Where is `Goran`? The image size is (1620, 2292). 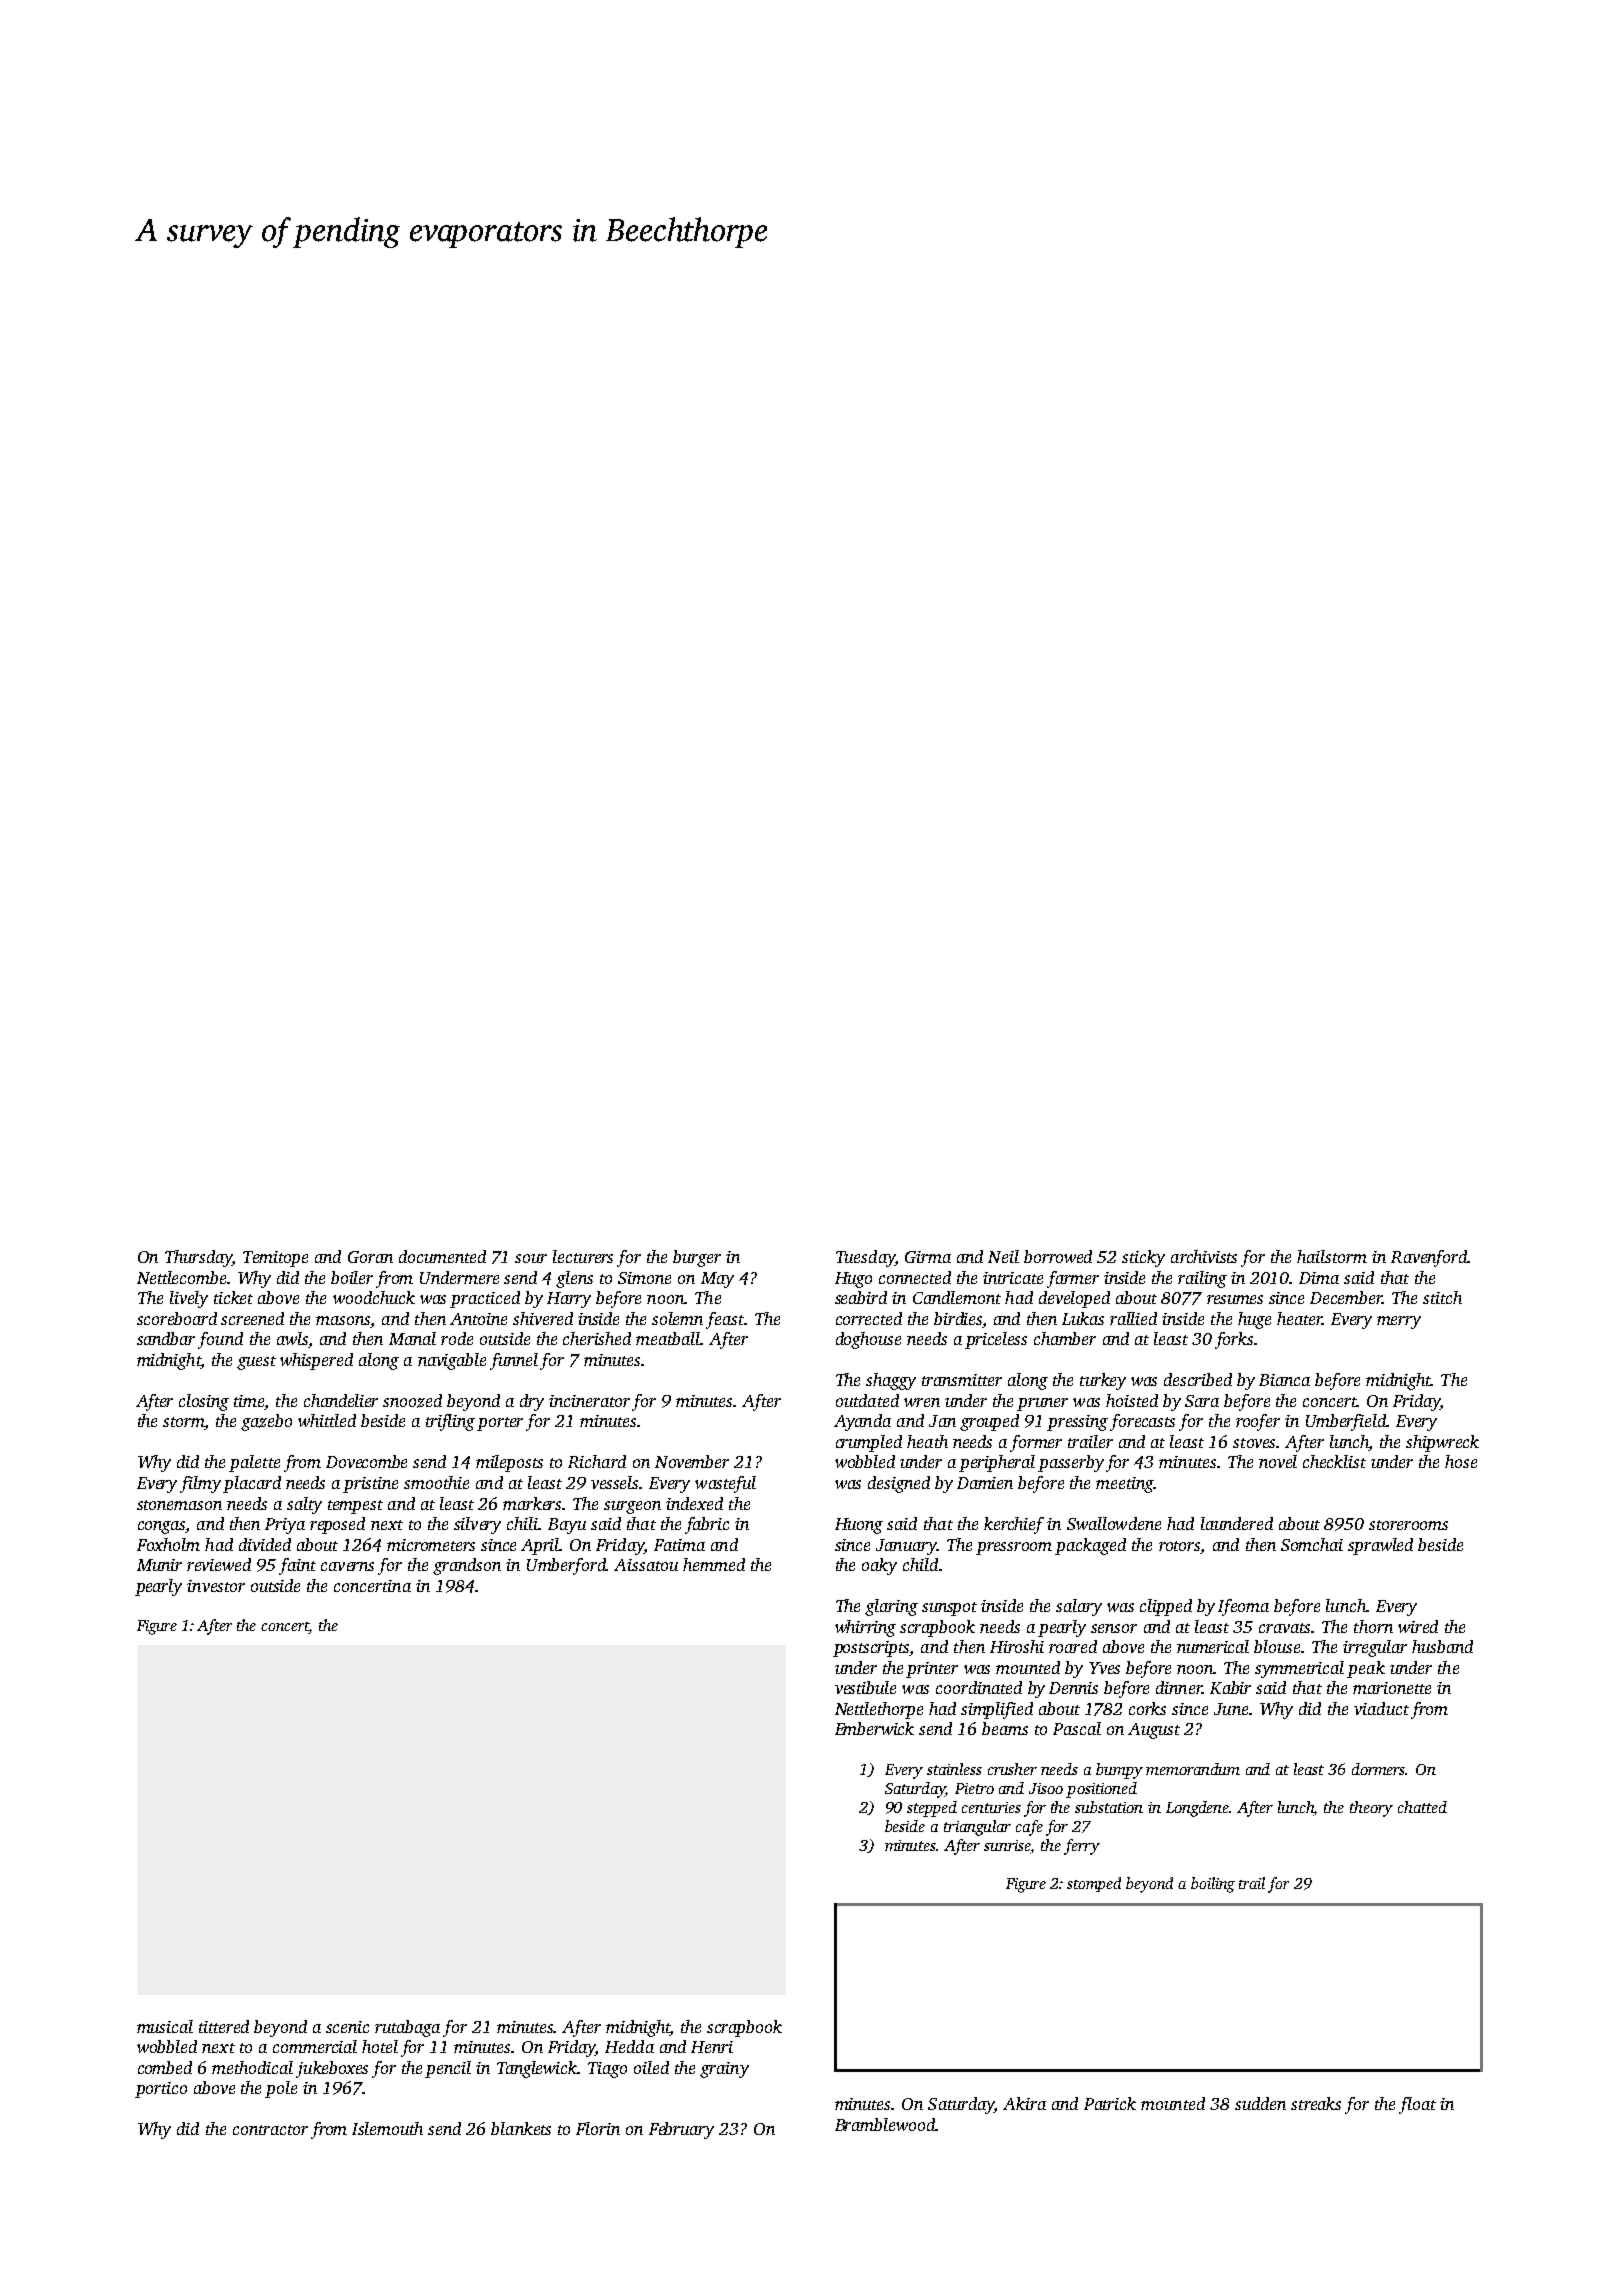 Goran is located at coordinates (370, 1257).
